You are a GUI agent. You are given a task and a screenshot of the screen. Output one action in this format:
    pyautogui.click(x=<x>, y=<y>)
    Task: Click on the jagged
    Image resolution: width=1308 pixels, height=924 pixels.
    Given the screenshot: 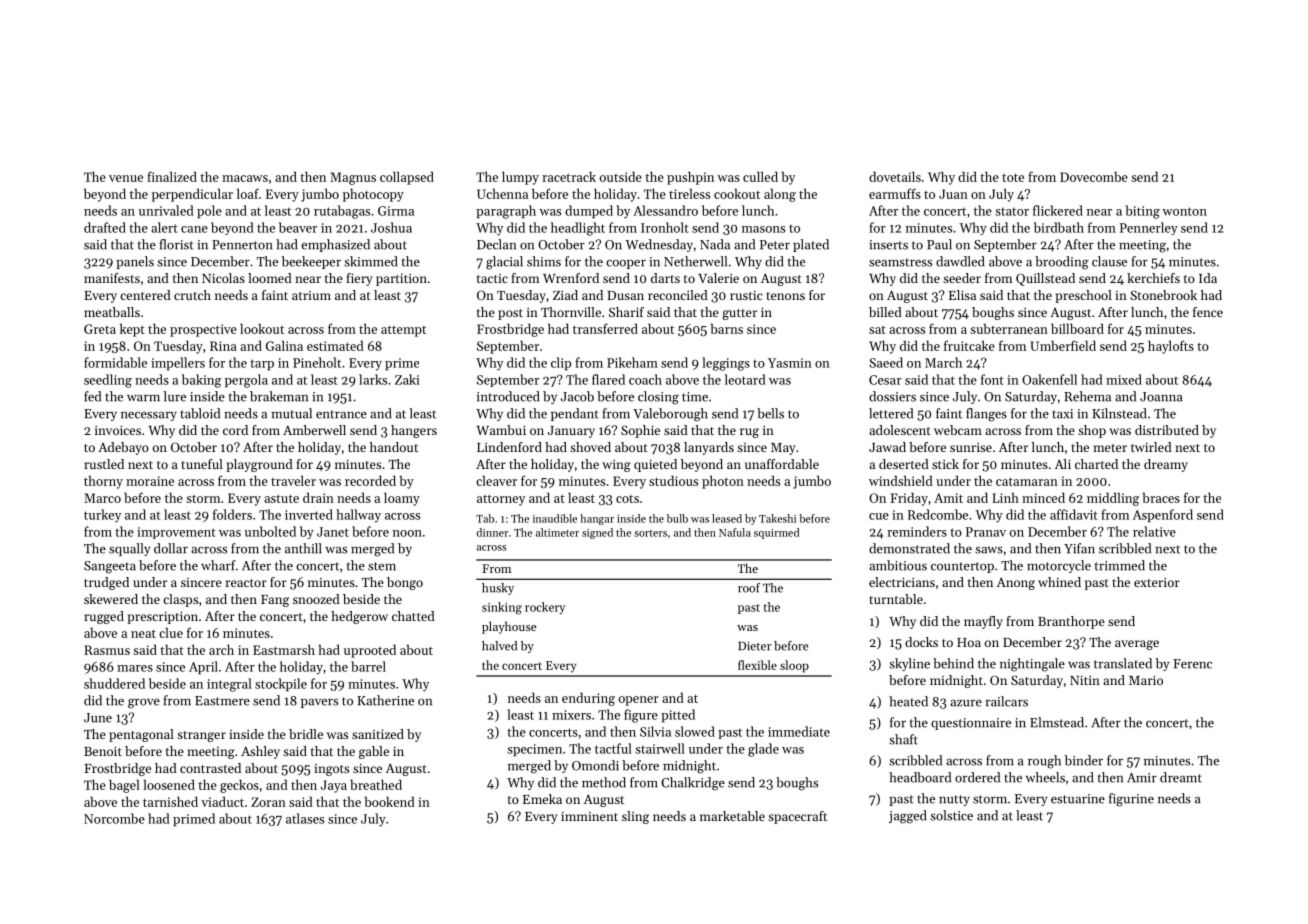 What is the action you would take?
    pyautogui.click(x=908, y=817)
